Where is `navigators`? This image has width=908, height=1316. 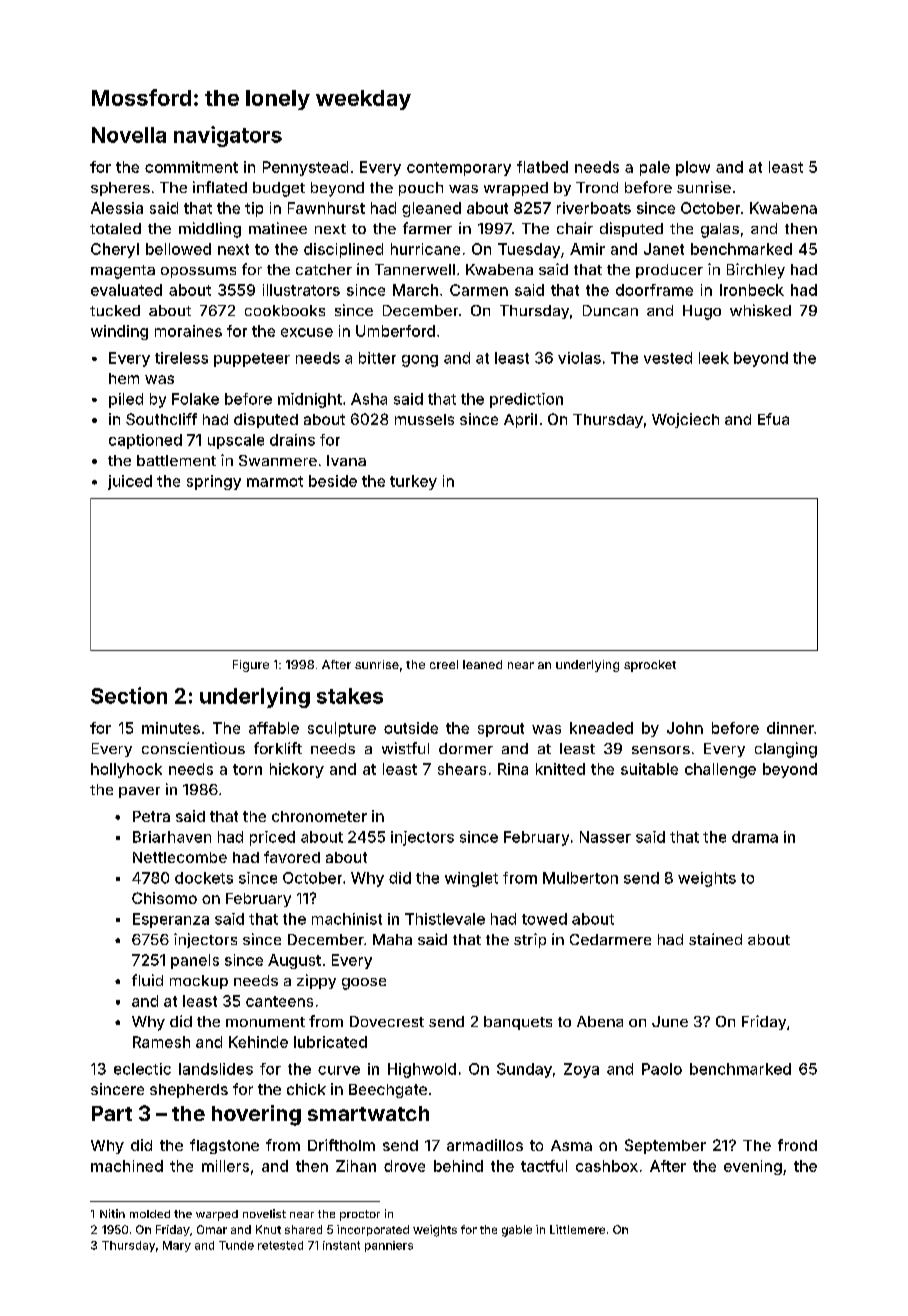 navigators is located at coordinates (228, 136).
